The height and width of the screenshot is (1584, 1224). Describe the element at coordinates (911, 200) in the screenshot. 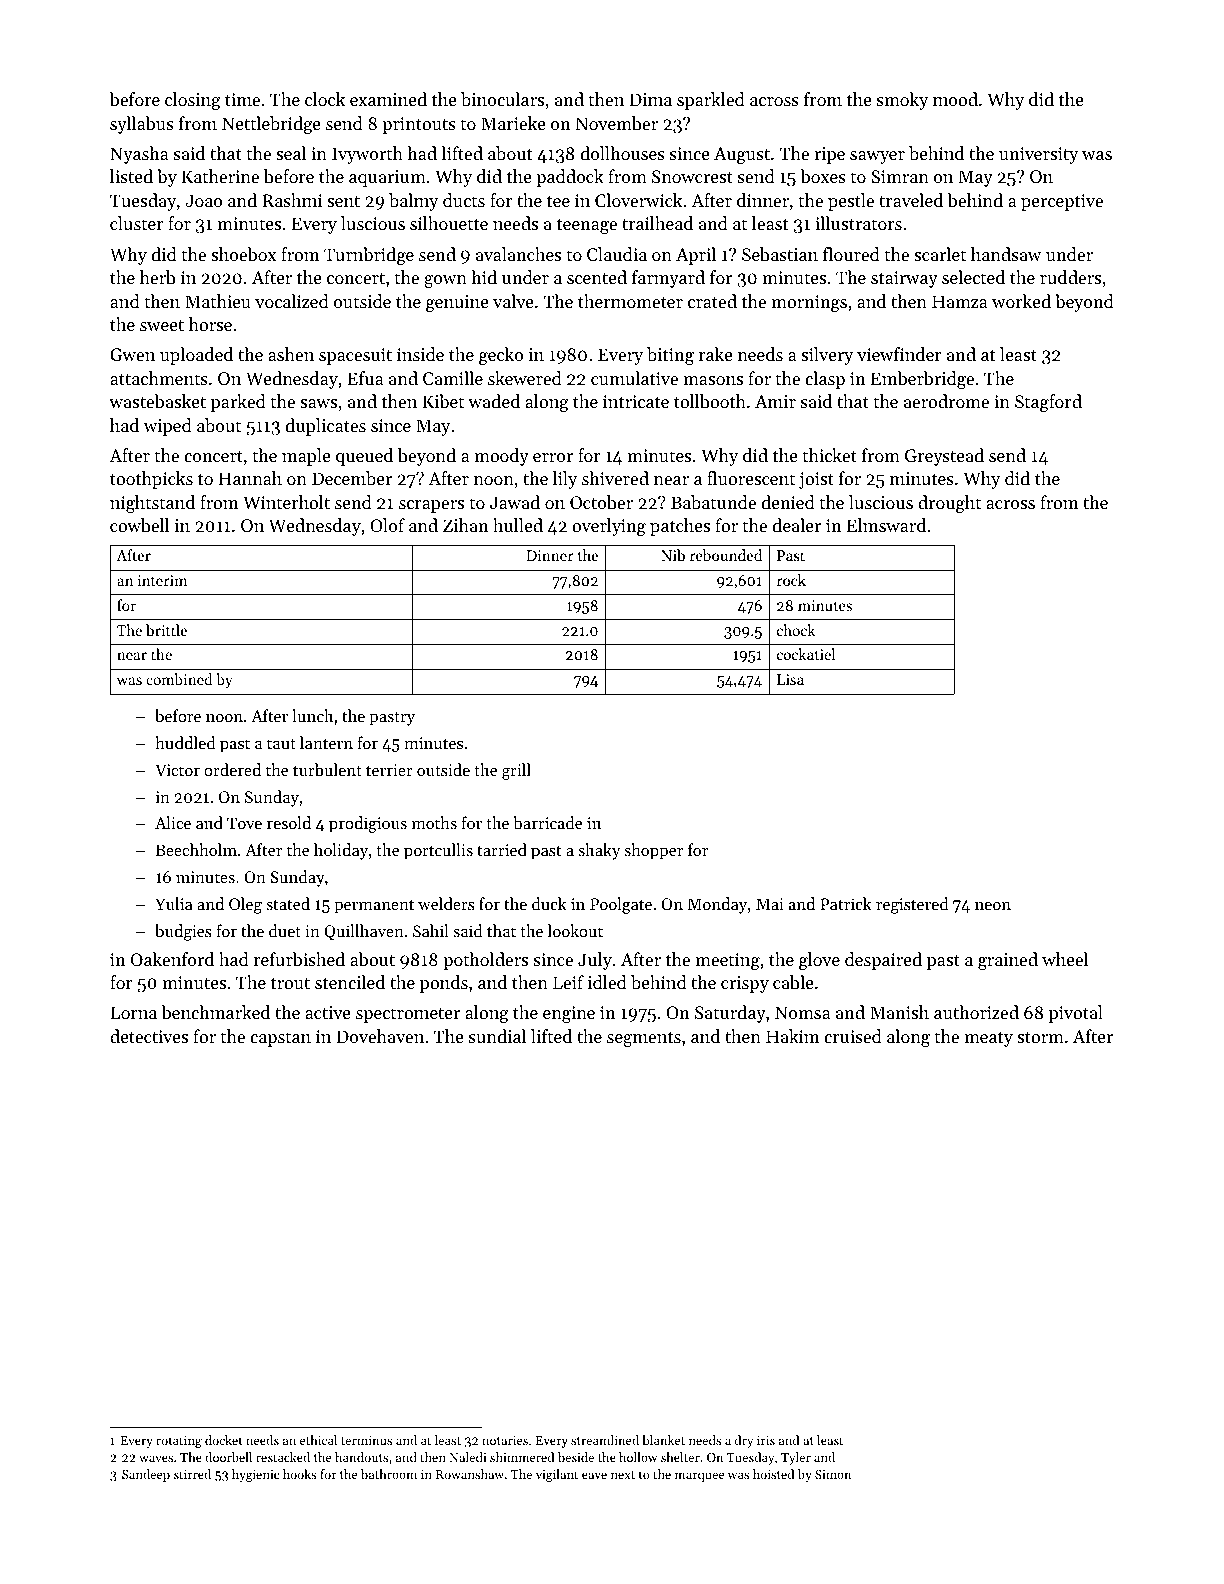

I see `traveled` at that location.
